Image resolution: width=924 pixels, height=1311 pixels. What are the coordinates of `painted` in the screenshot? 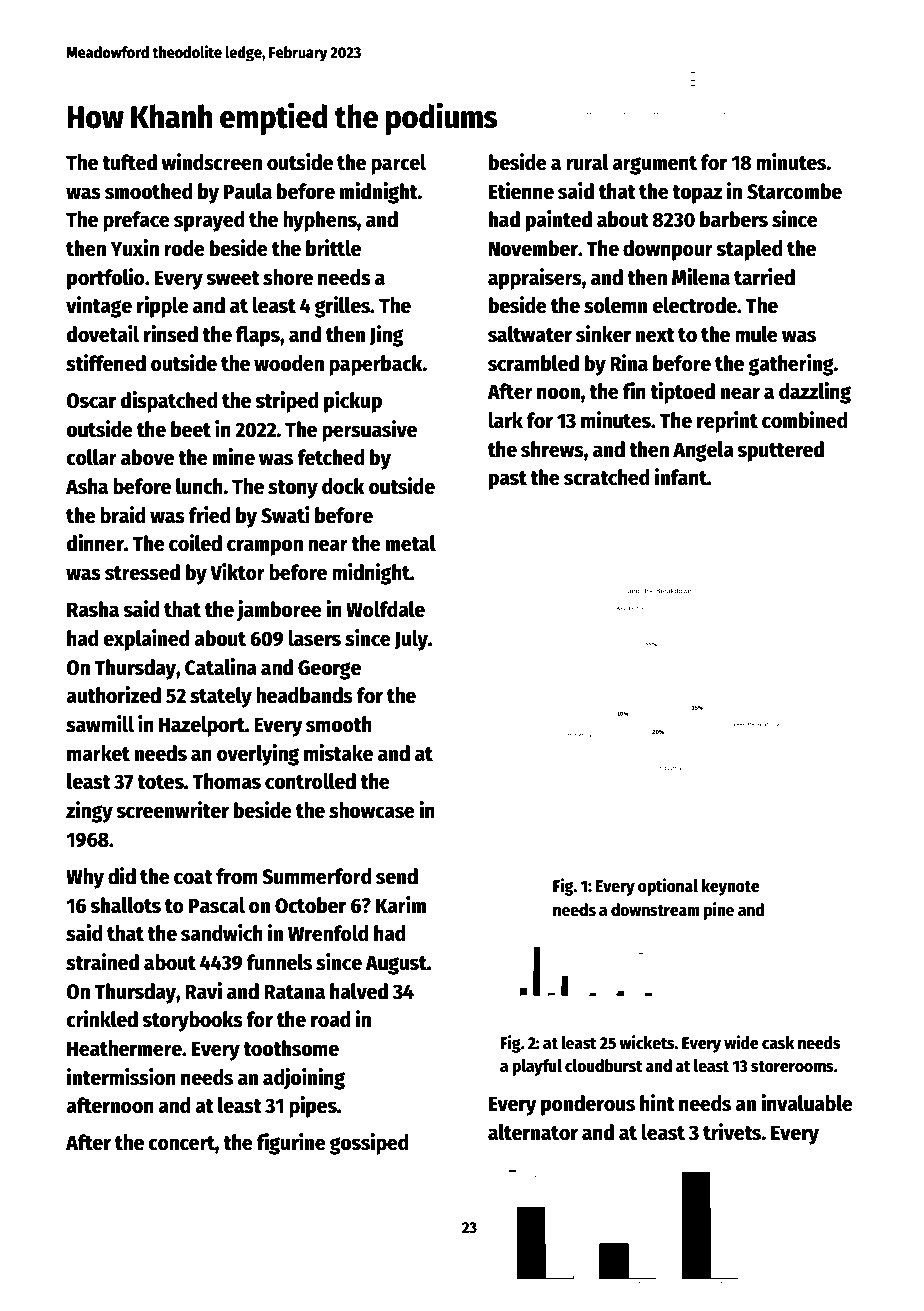 It's located at (559, 221).
